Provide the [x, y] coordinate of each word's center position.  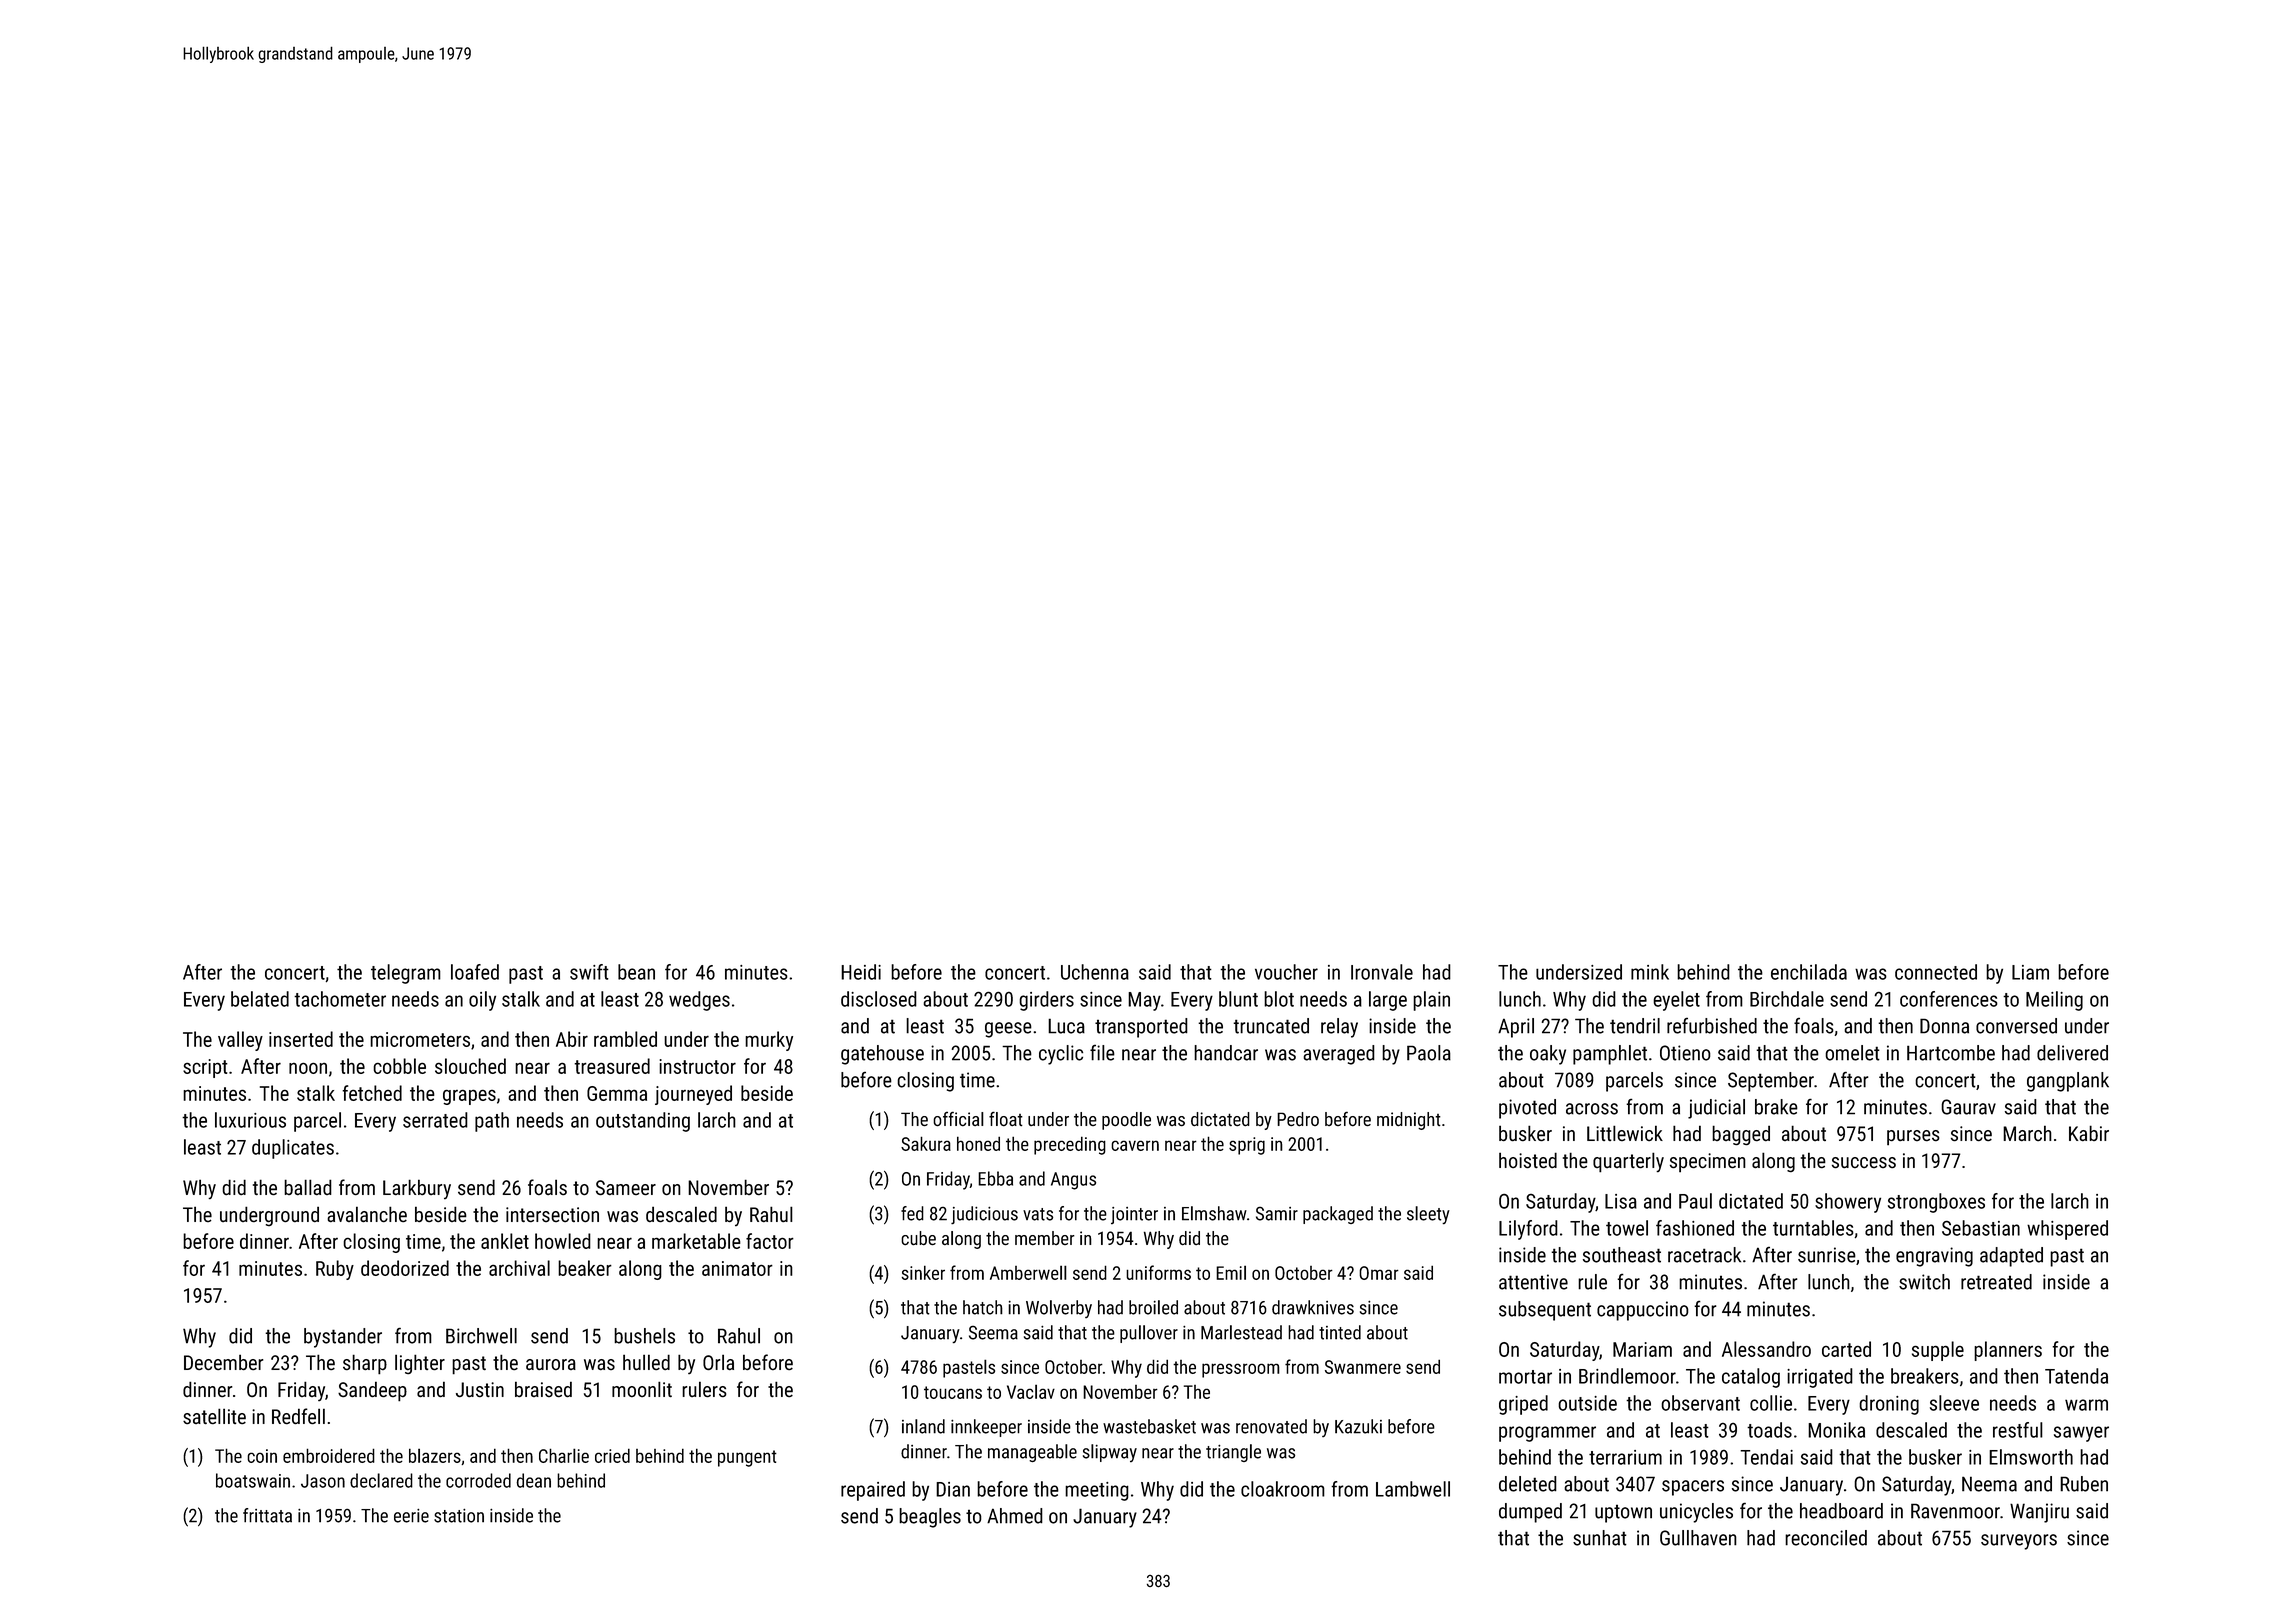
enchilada [1809, 972]
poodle [1126, 1121]
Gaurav [1969, 1107]
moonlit [642, 1389]
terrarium [1625, 1457]
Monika [1836, 1430]
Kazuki [1358, 1426]
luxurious [250, 1120]
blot [1279, 999]
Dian [953, 1489]
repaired [873, 1491]
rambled [625, 1039]
